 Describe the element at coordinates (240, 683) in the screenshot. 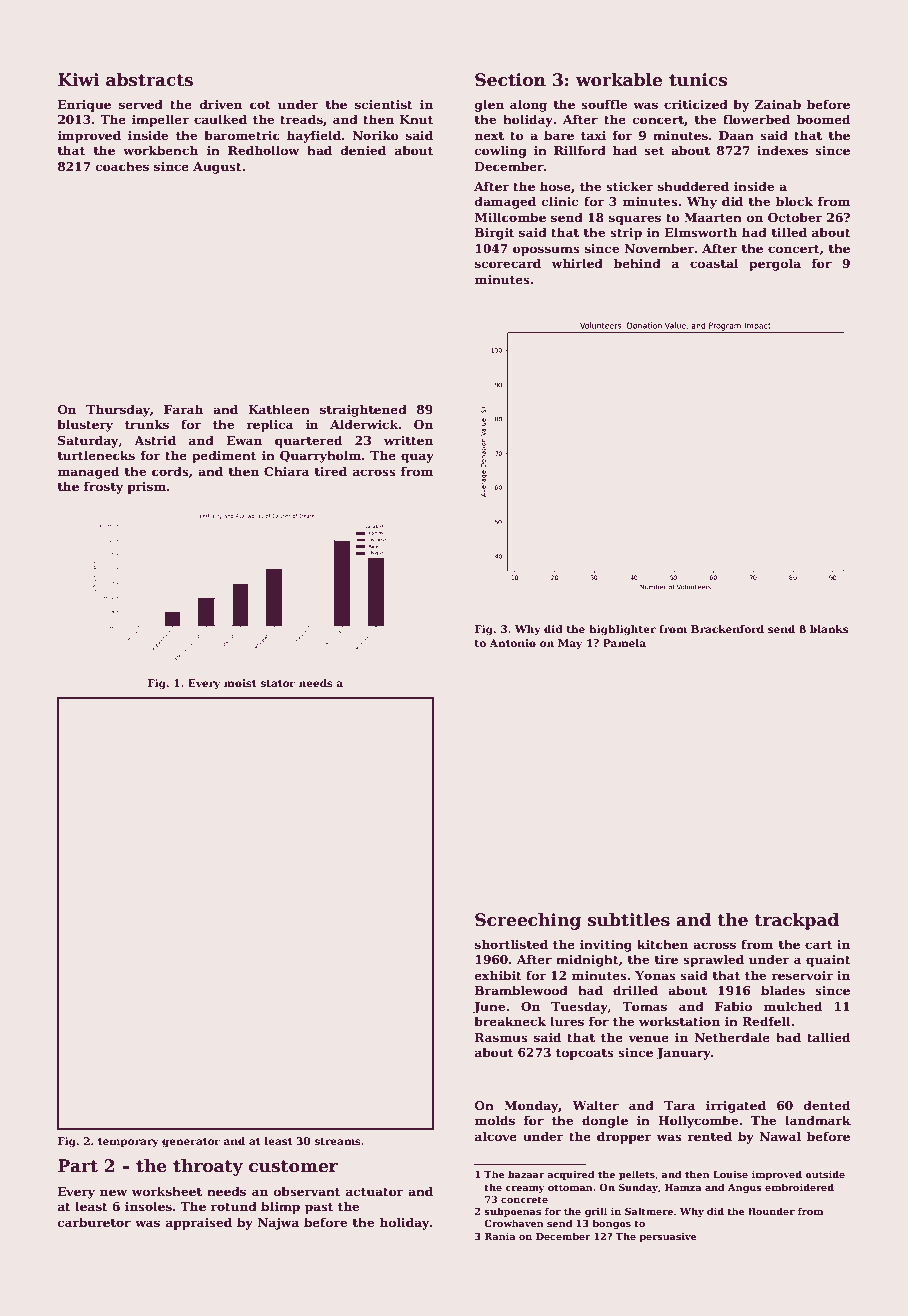

I see `moist` at that location.
